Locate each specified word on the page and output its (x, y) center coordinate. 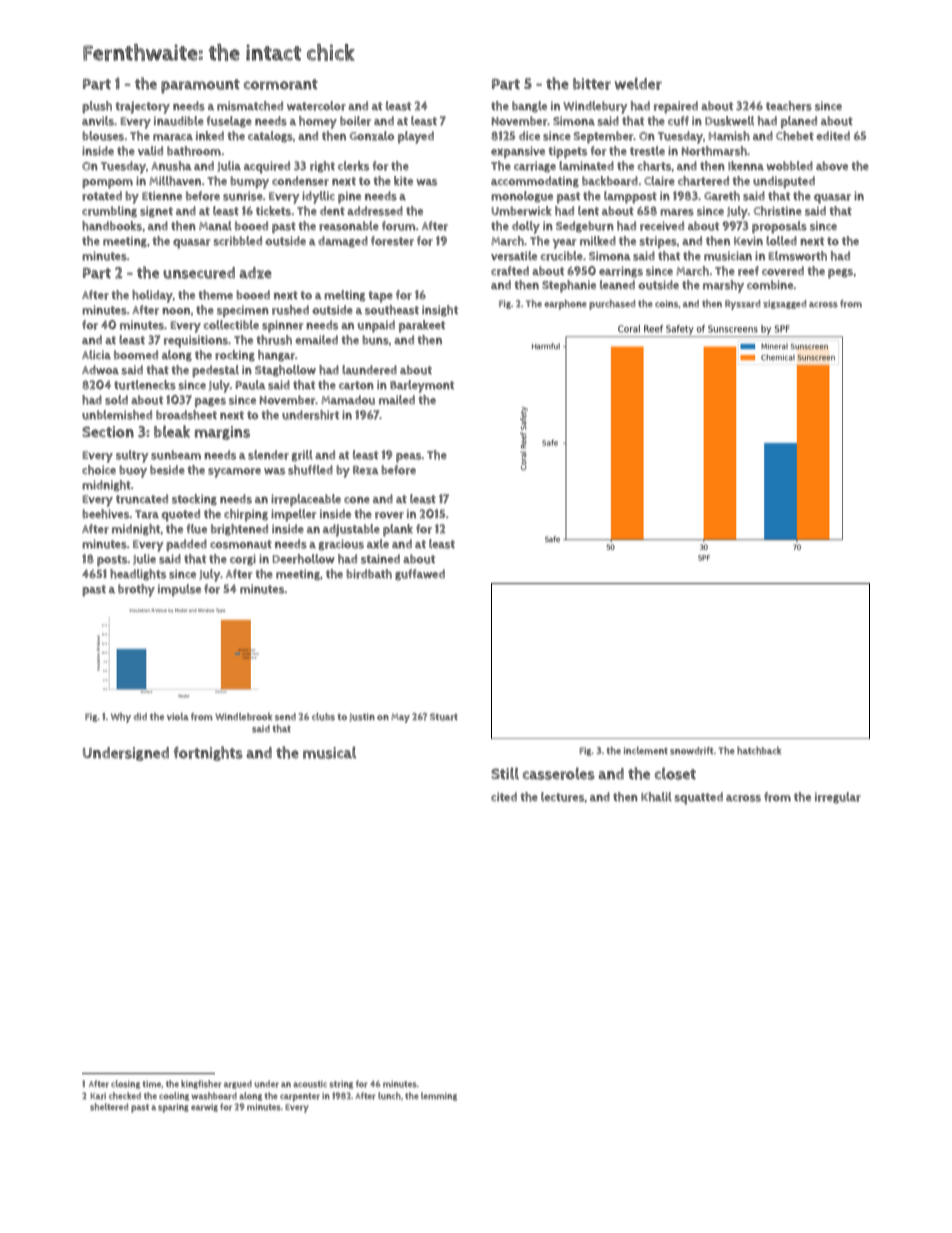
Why (121, 718)
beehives (106, 514)
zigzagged (784, 304)
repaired (676, 107)
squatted (698, 798)
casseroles (559, 773)
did (140, 716)
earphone (565, 304)
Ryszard (742, 305)
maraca (173, 137)
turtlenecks (145, 385)
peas (409, 458)
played (416, 137)
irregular (838, 798)
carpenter (300, 1097)
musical (329, 752)
